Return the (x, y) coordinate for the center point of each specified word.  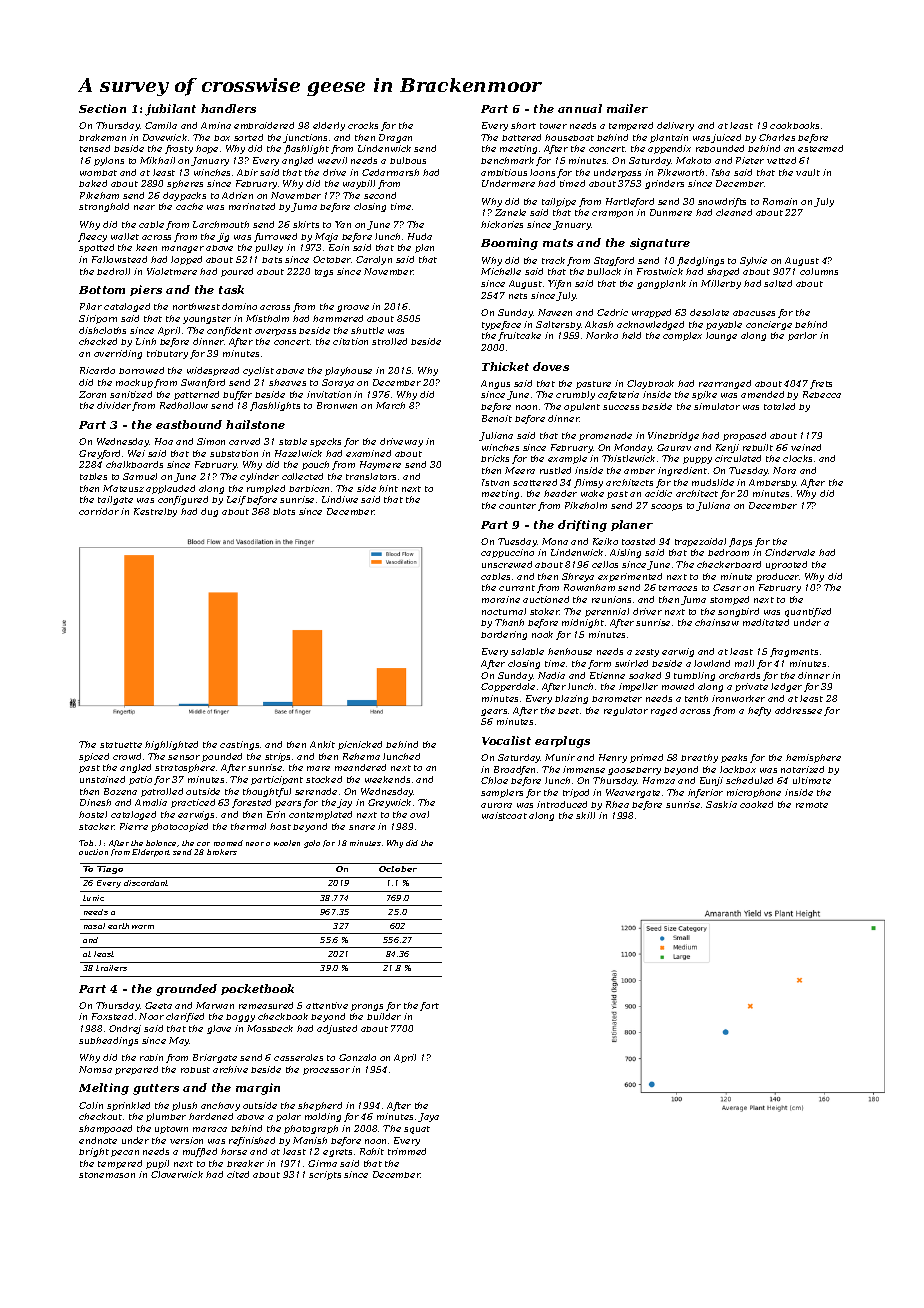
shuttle (367, 330)
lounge (721, 336)
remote (812, 805)
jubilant (170, 110)
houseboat (569, 137)
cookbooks (794, 125)
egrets (337, 1153)
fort (429, 1006)
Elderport (151, 853)
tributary (167, 354)
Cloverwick (177, 1174)
